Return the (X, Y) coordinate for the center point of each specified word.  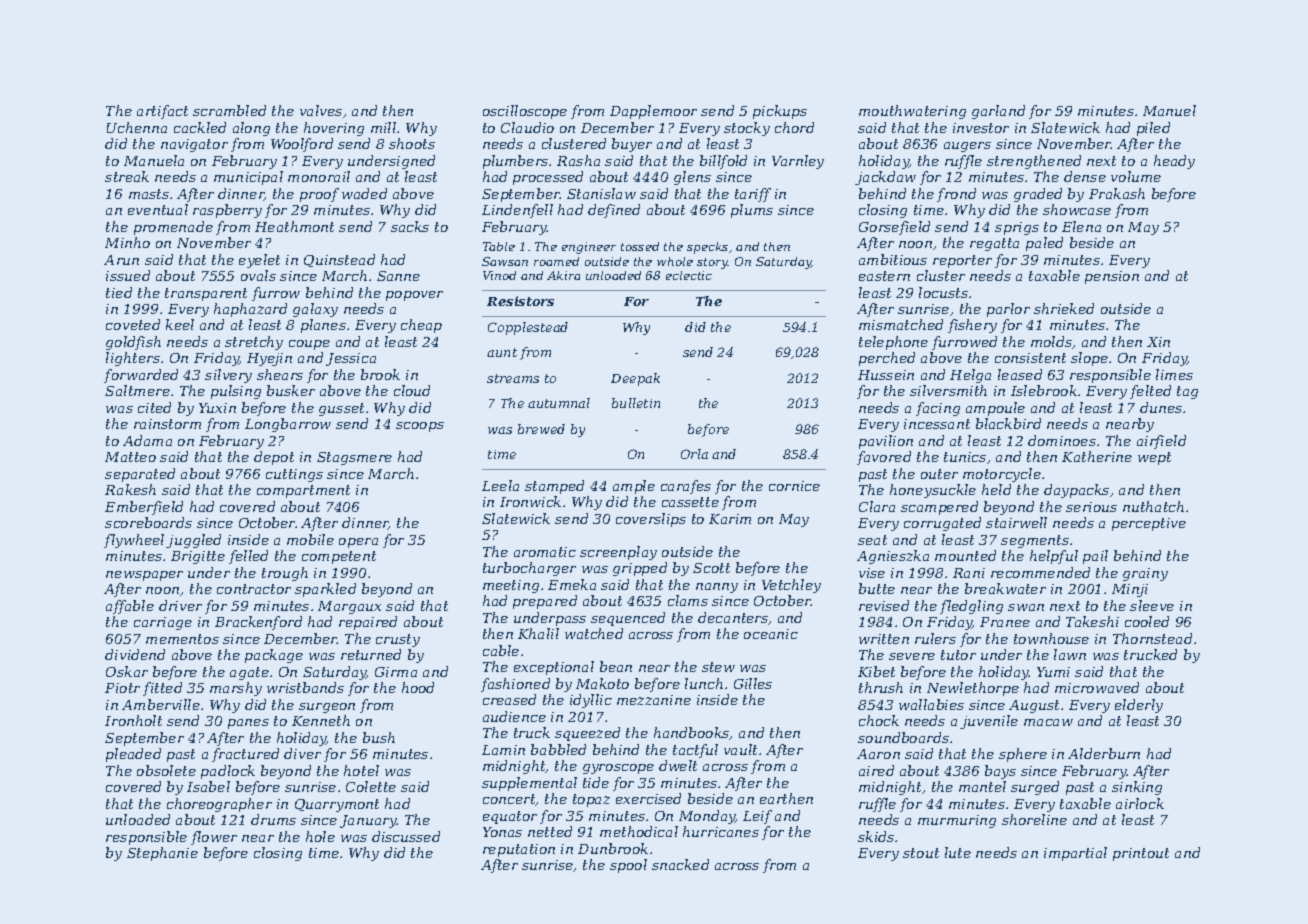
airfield (1161, 442)
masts (149, 194)
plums (752, 211)
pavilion (886, 442)
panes (248, 724)
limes (1174, 374)
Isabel (208, 786)
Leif (757, 817)
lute (958, 852)
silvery (228, 376)
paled (1044, 244)
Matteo (130, 457)
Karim (730, 519)
